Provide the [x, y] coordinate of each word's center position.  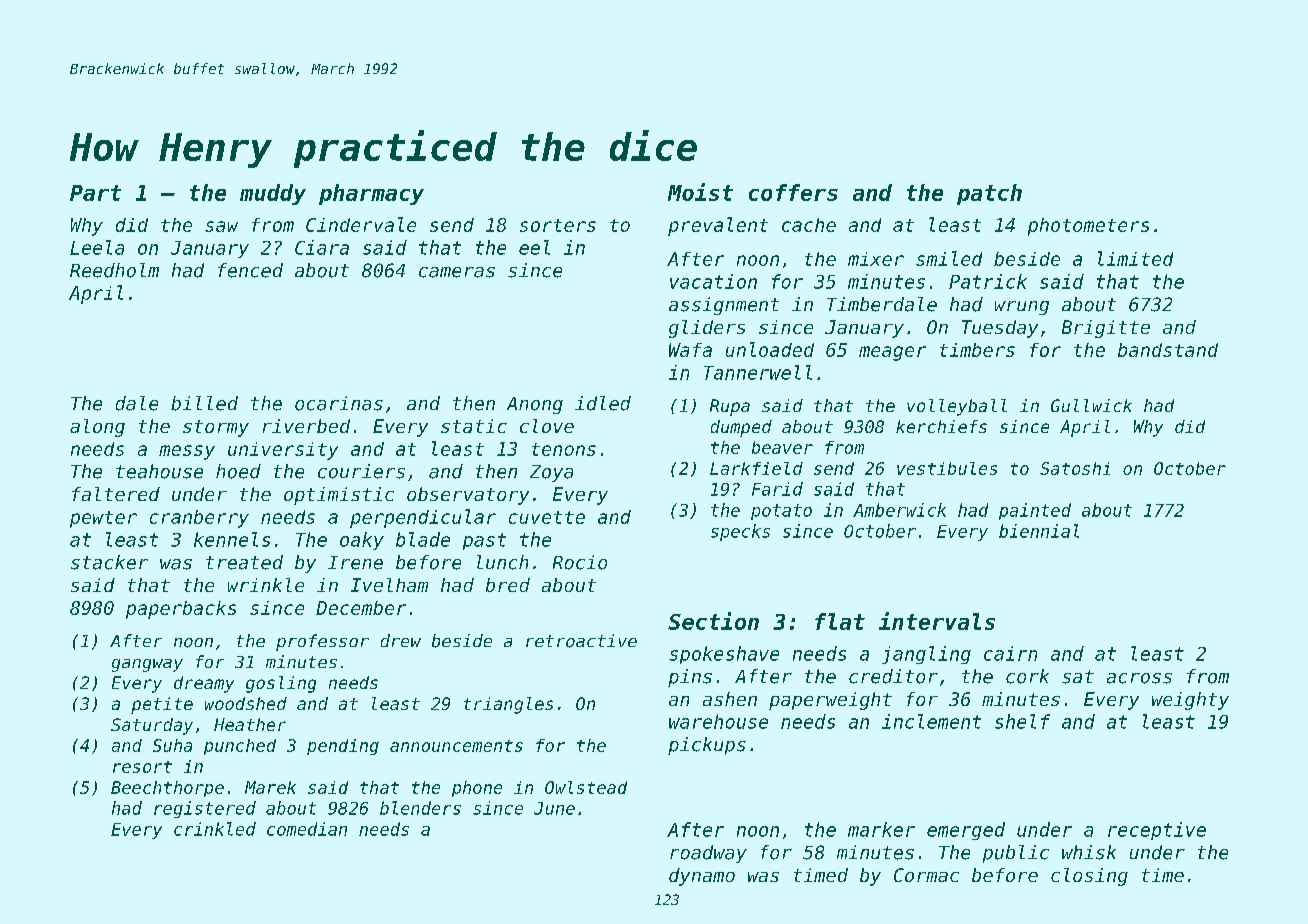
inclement [931, 721]
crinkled [215, 829]
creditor [893, 676]
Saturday [152, 726]
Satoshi [1075, 468]
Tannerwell [758, 372]
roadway [708, 854]
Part [95, 193]
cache [809, 225]
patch [989, 194]
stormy [216, 428]
